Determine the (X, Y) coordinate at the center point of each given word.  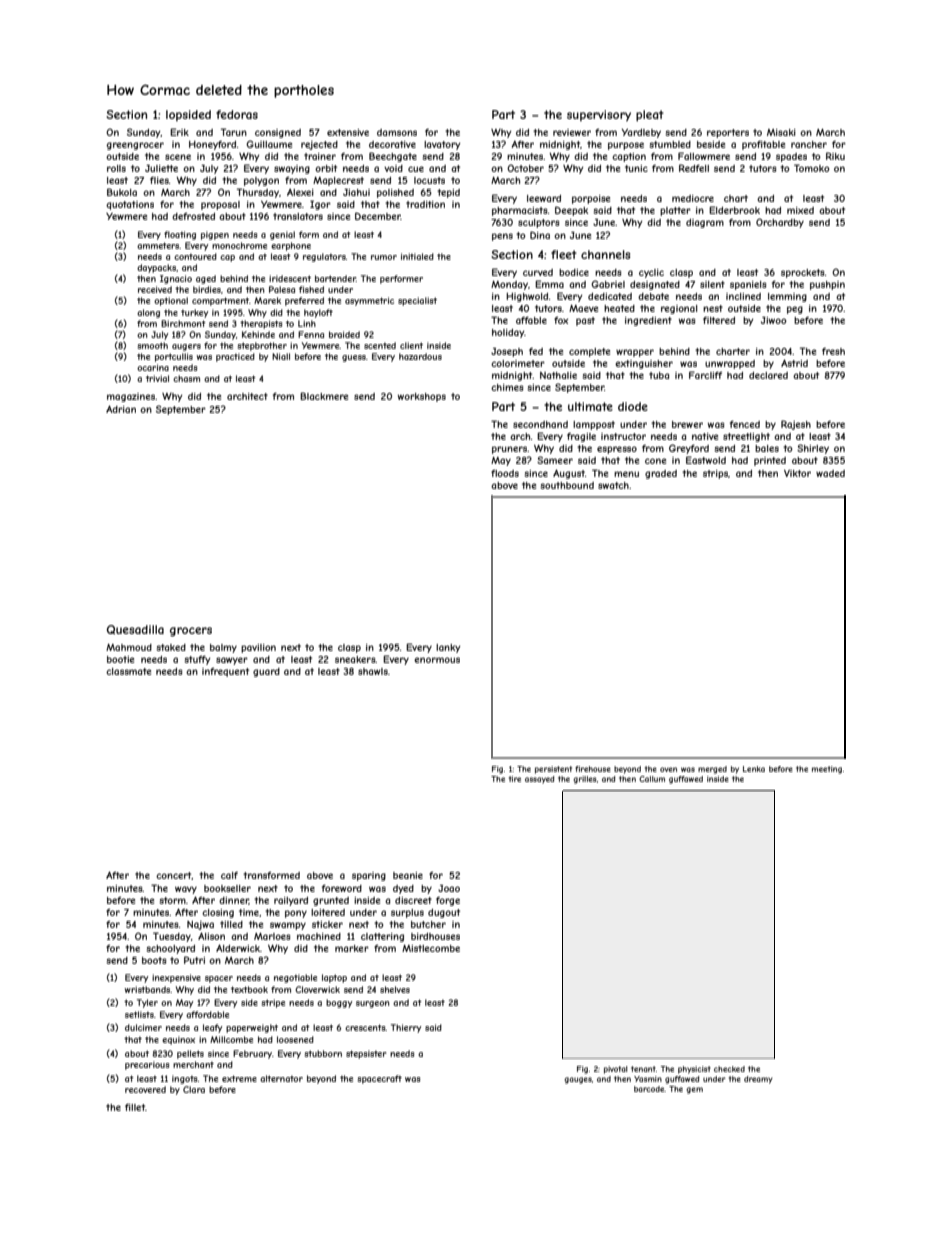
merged (712, 770)
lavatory (442, 145)
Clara (194, 1089)
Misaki (781, 132)
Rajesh (796, 425)
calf (229, 875)
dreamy (758, 1080)
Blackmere (324, 396)
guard (266, 672)
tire (515, 779)
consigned (278, 133)
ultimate (590, 406)
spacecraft (379, 1079)
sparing (369, 876)
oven (668, 769)
